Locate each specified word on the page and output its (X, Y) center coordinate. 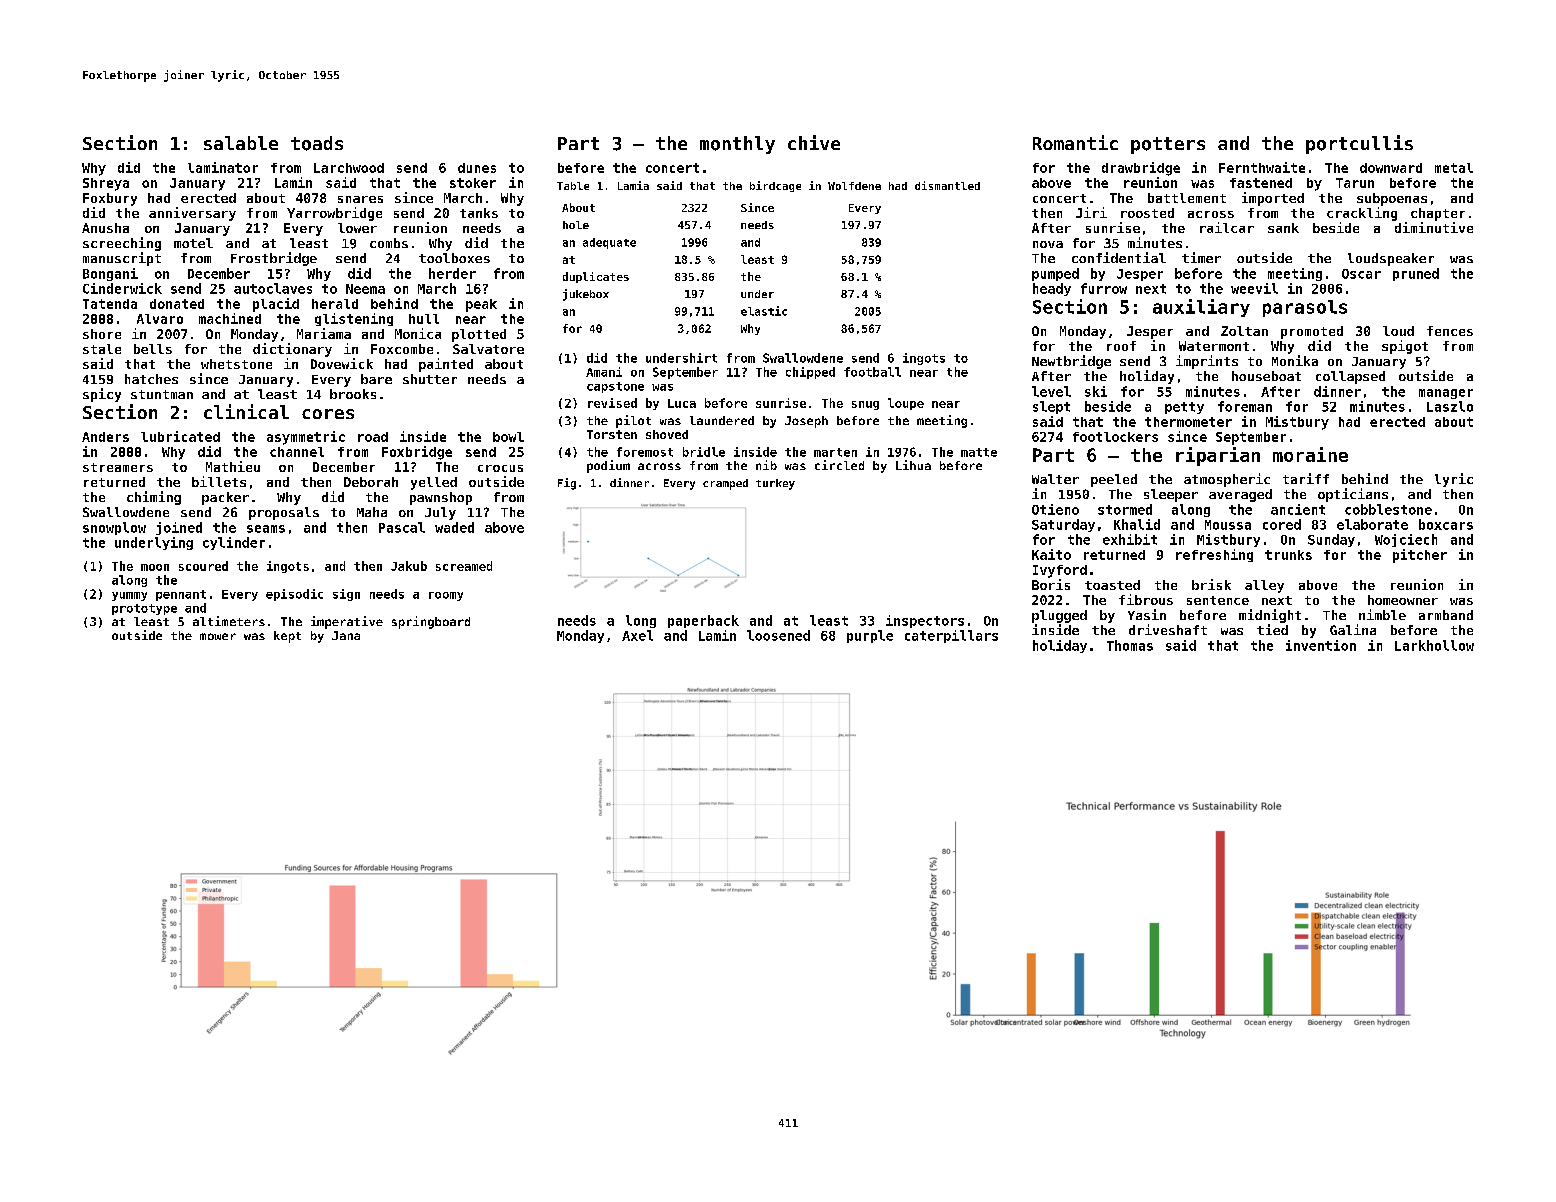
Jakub (409, 566)
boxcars (1446, 524)
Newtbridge (1071, 362)
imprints (1207, 362)
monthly (737, 145)
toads (317, 143)
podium (608, 466)
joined (179, 528)
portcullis (1359, 144)
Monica (418, 333)
